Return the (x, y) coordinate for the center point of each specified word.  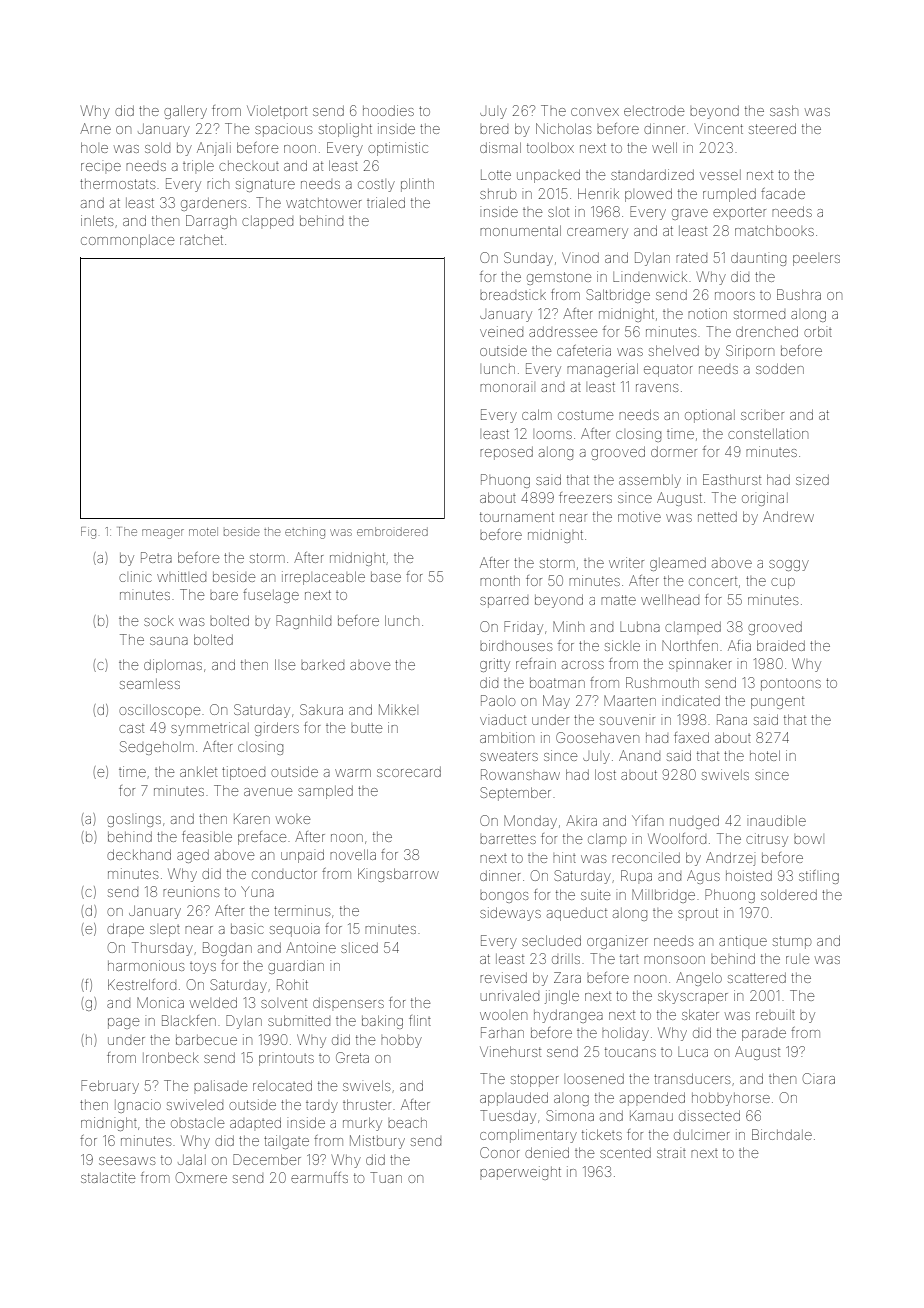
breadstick (513, 295)
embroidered (392, 531)
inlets (97, 220)
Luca (693, 1052)
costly (376, 186)
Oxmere (201, 1177)
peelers (816, 260)
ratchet (201, 240)
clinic (135, 576)
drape (125, 930)
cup (783, 583)
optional (710, 416)
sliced (359, 947)
